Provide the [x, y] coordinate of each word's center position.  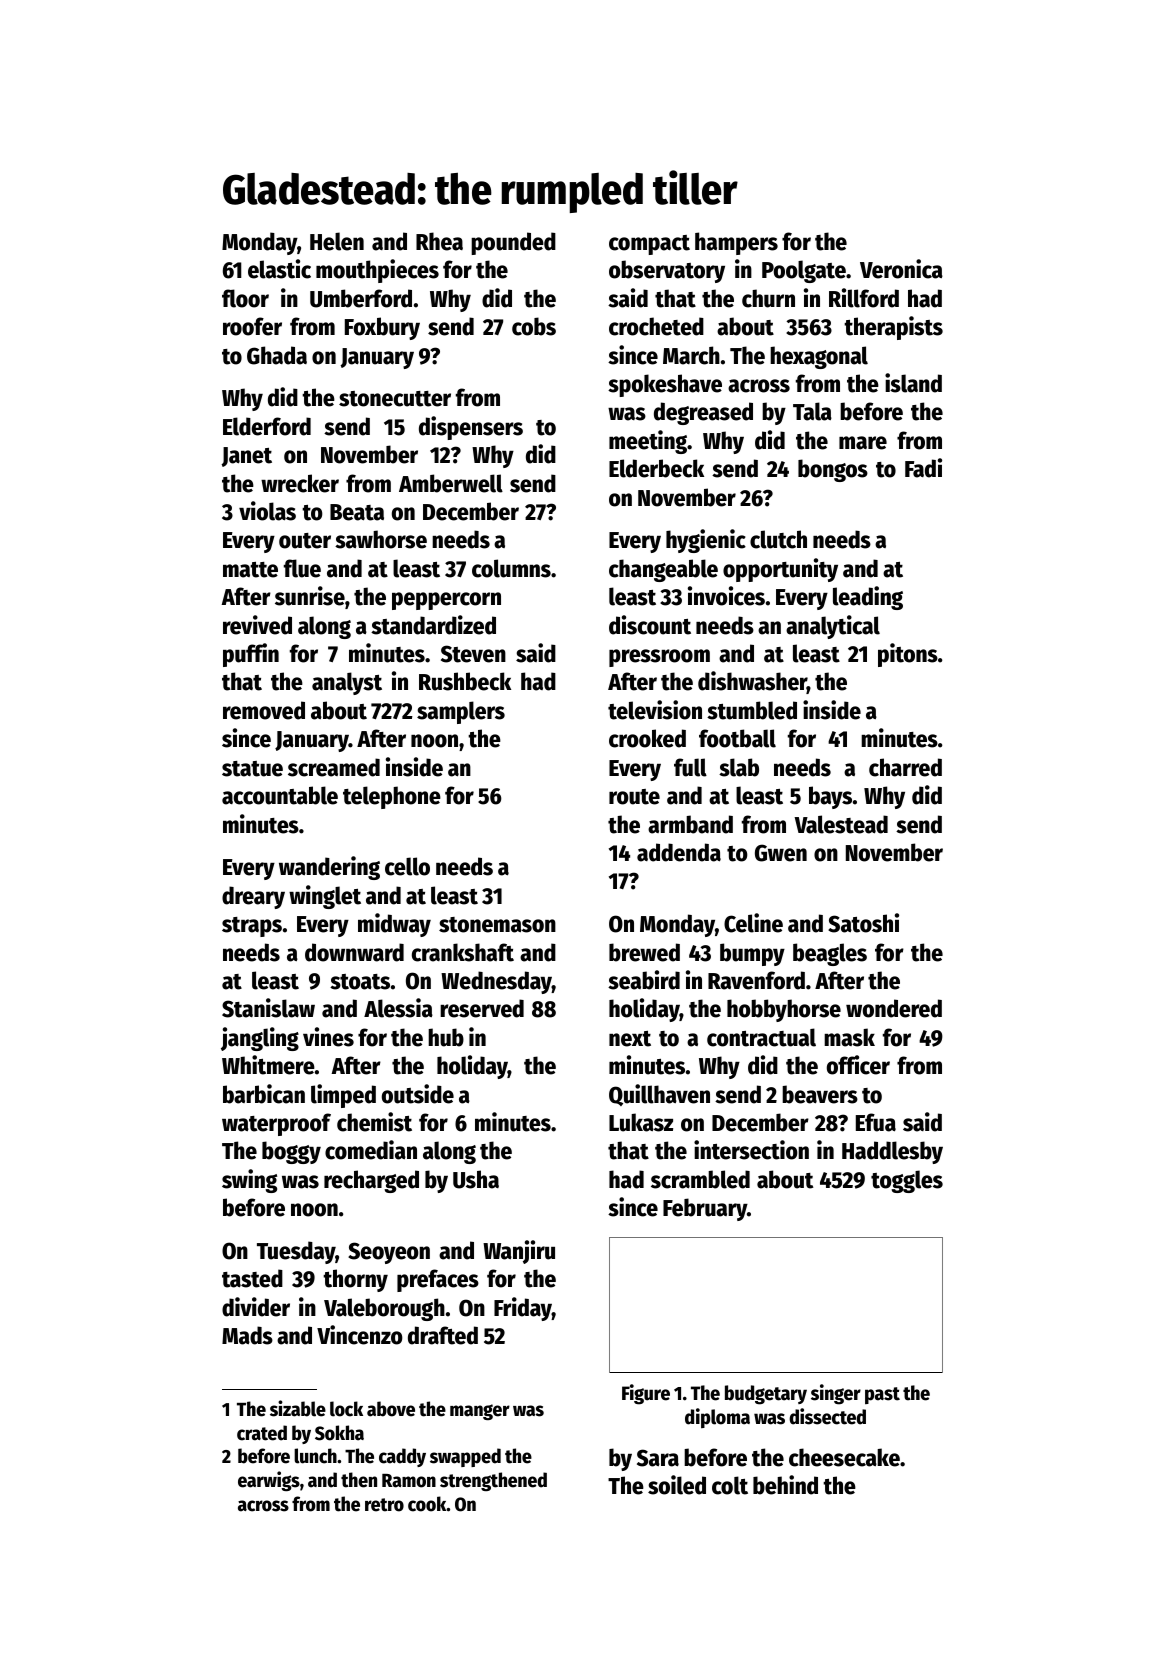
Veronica [901, 269]
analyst [347, 683]
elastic [279, 269]
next [630, 1039]
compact [649, 245]
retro [384, 1505]
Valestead [841, 824]
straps [252, 927]
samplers [461, 712]
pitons [908, 655]
